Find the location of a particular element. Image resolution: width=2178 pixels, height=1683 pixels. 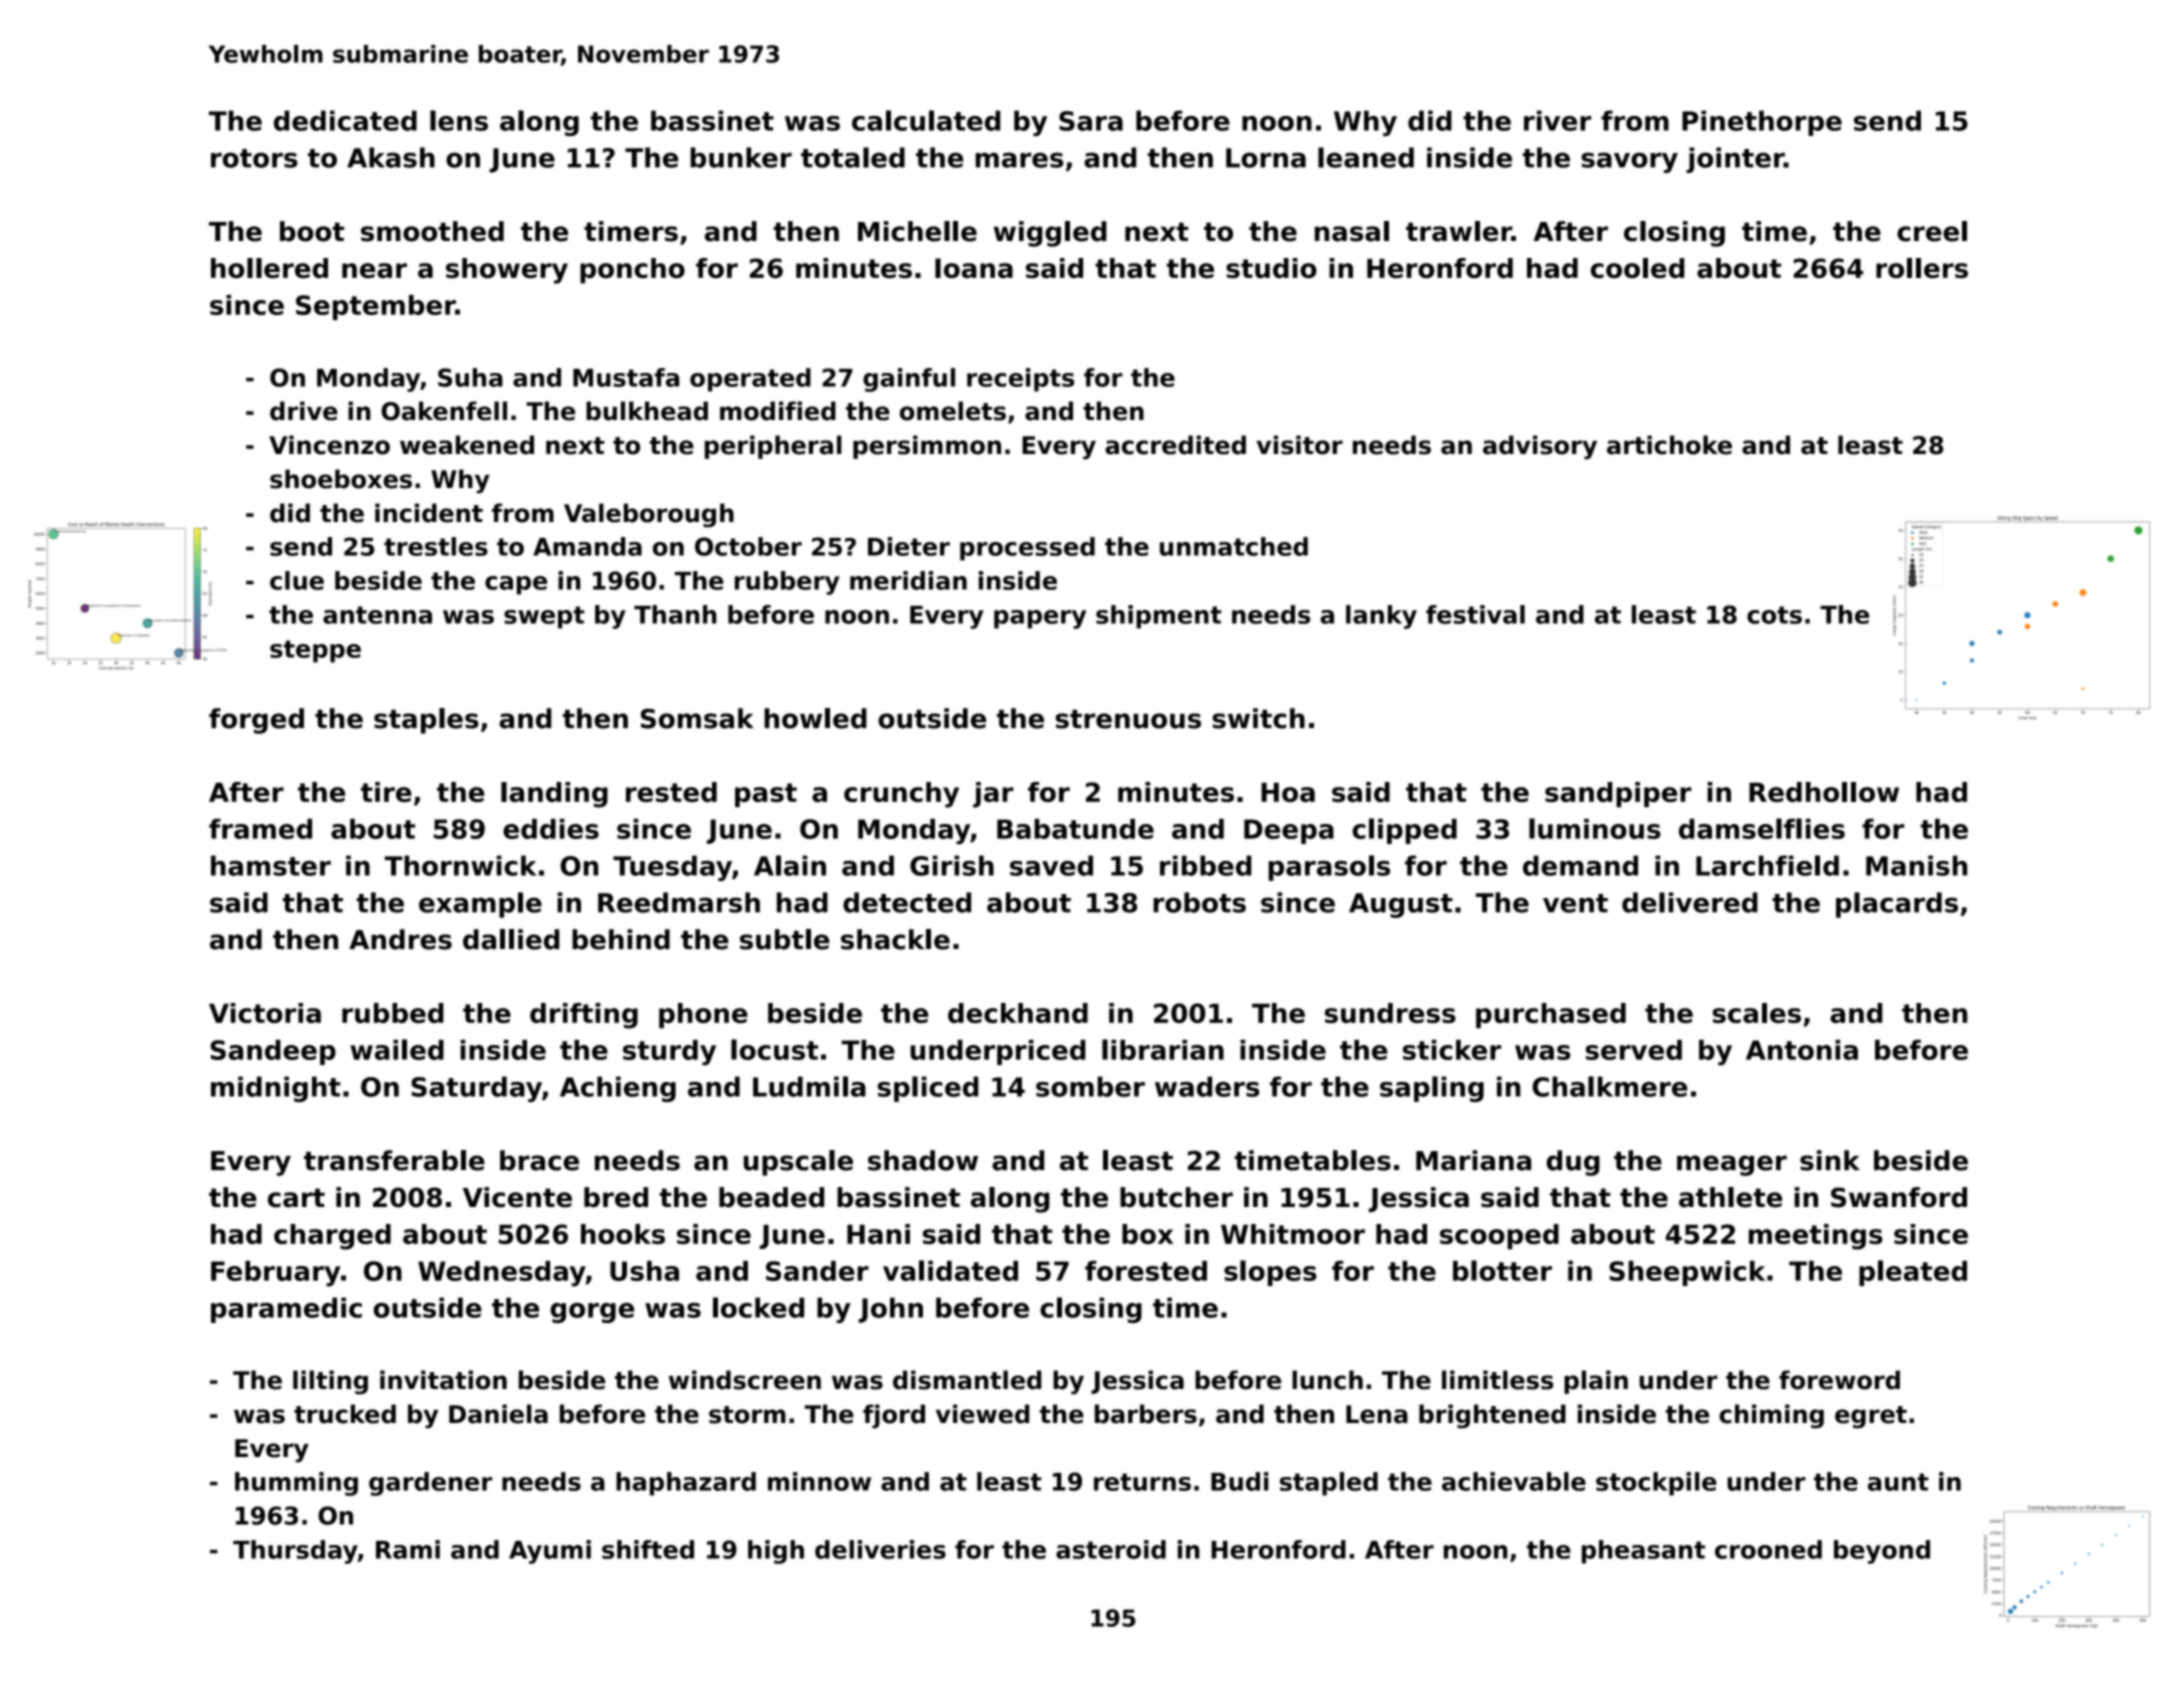

cots is located at coordinates (1774, 615).
